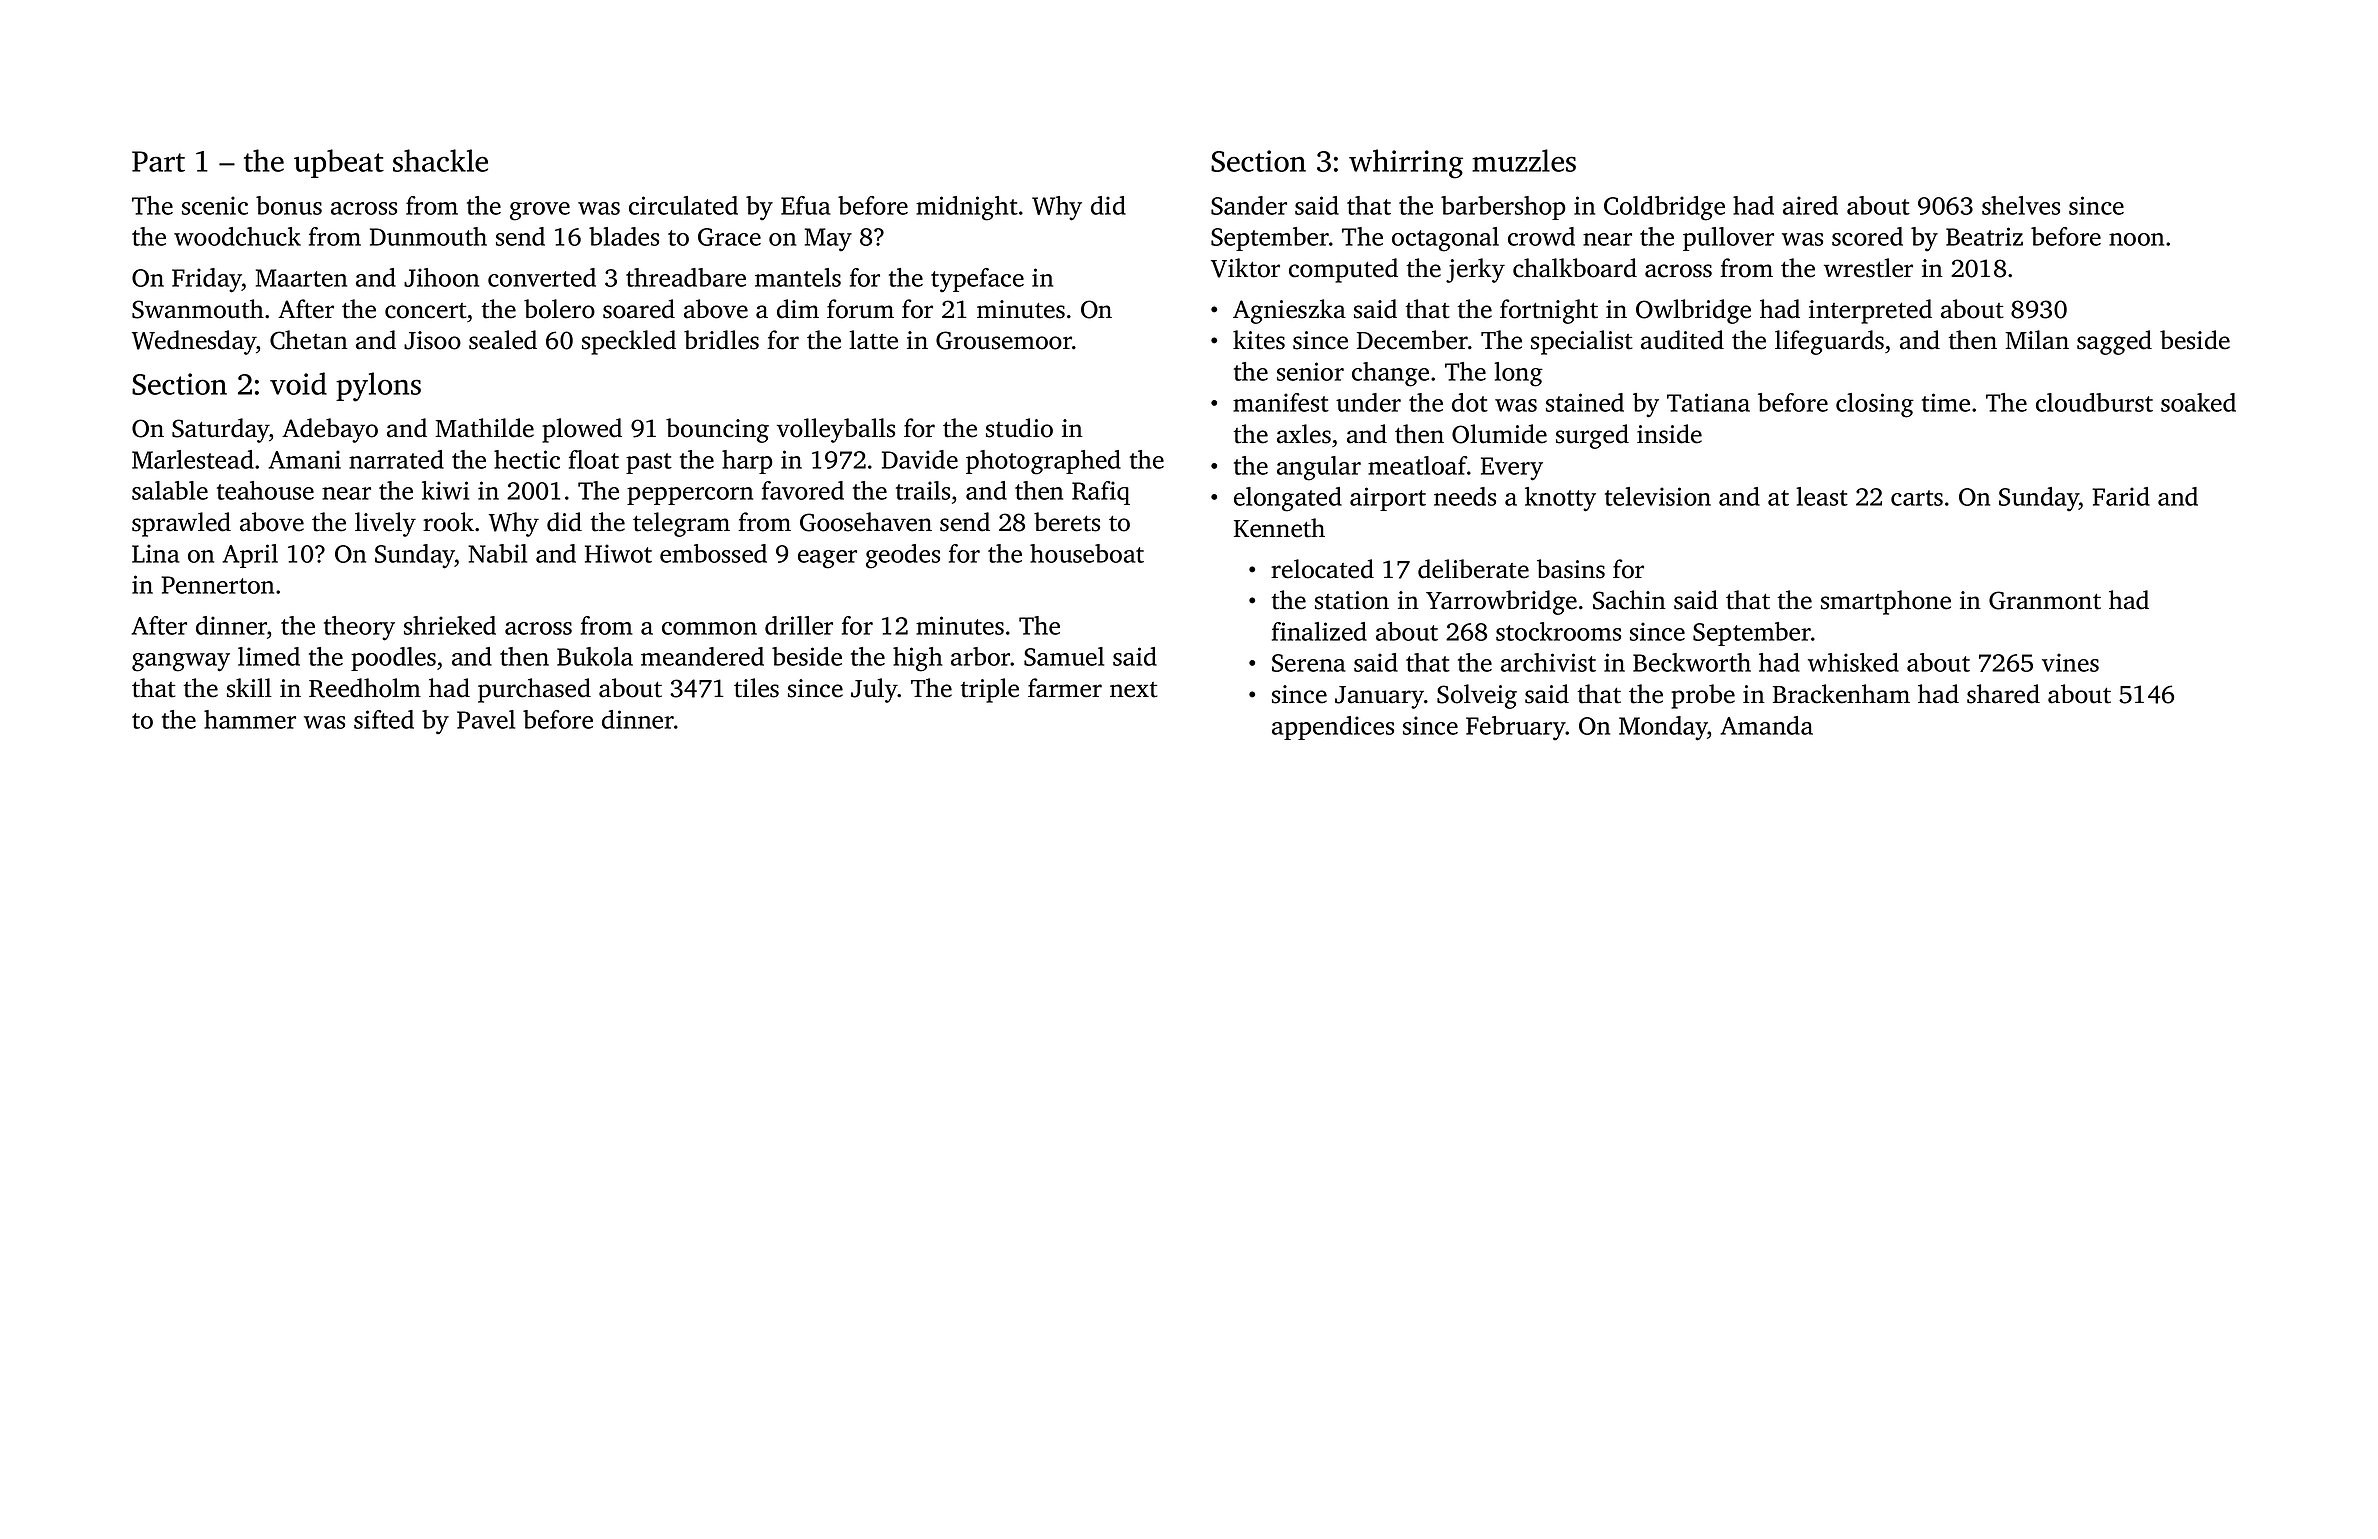  I want to click on Efua, so click(806, 205).
